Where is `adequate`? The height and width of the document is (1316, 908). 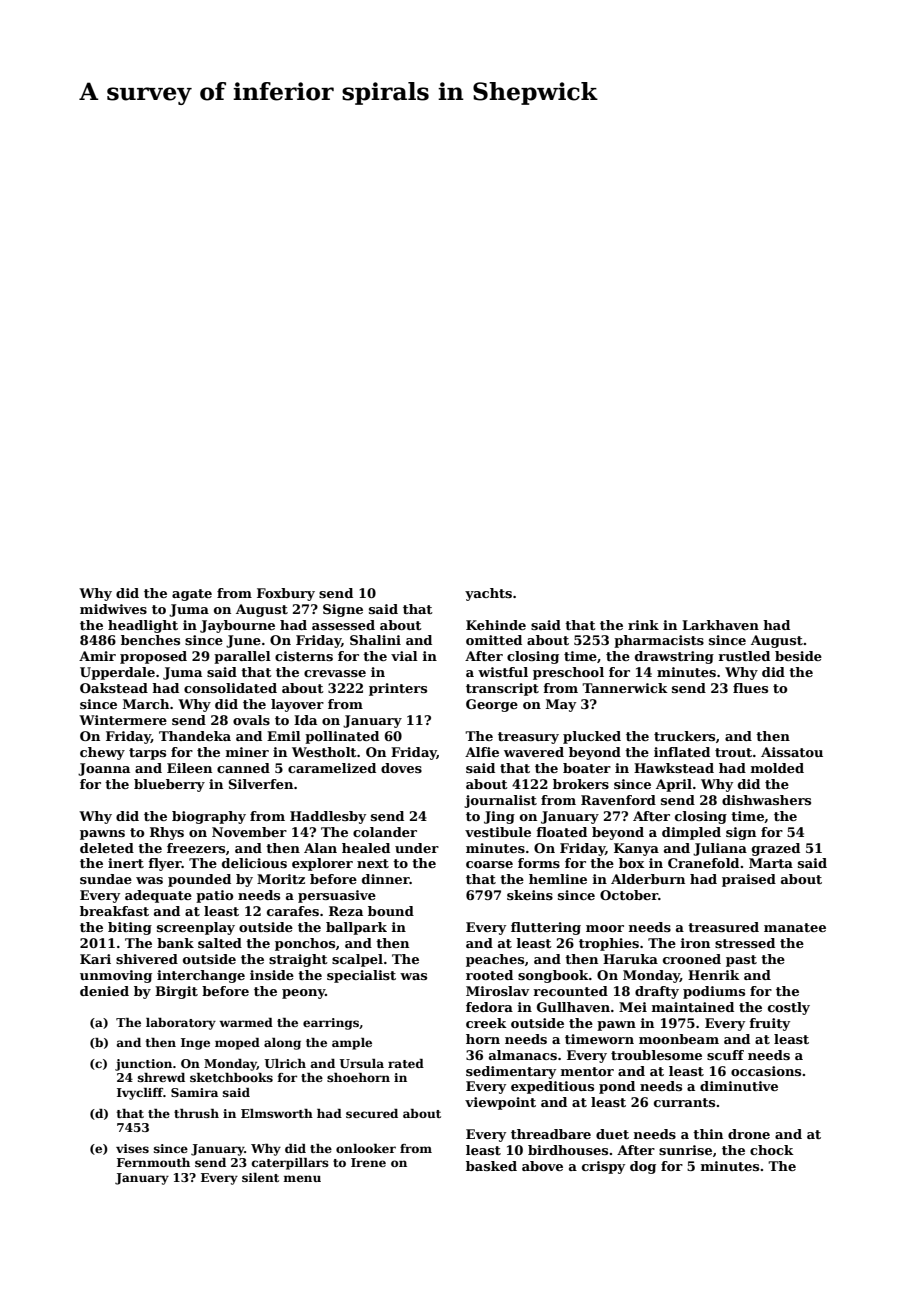 adequate is located at coordinates (158, 896).
